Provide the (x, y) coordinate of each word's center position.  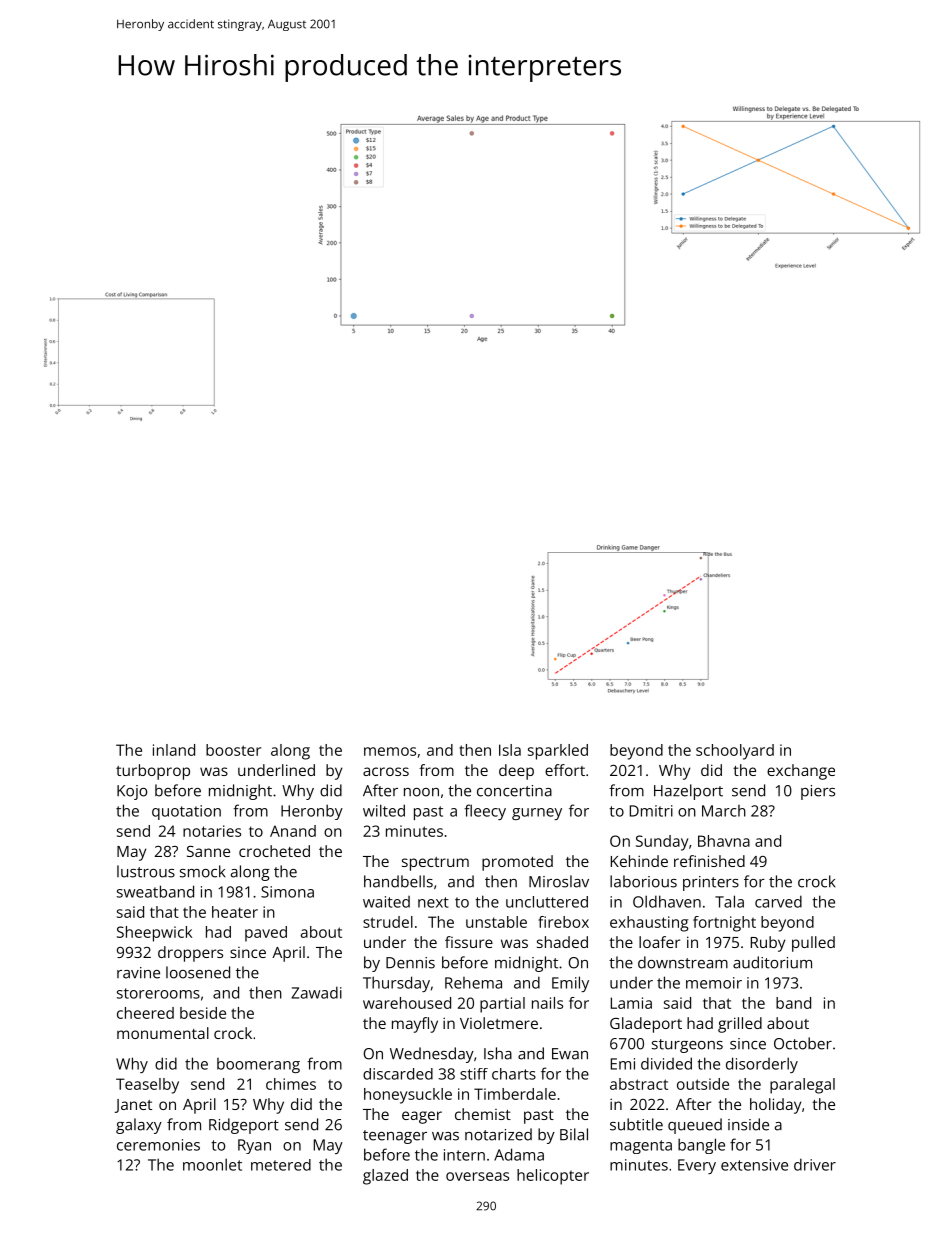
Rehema (473, 983)
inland (174, 750)
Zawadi (316, 992)
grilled (740, 1025)
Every (697, 1166)
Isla (510, 750)
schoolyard (735, 752)
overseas (477, 1176)
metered (281, 1165)
